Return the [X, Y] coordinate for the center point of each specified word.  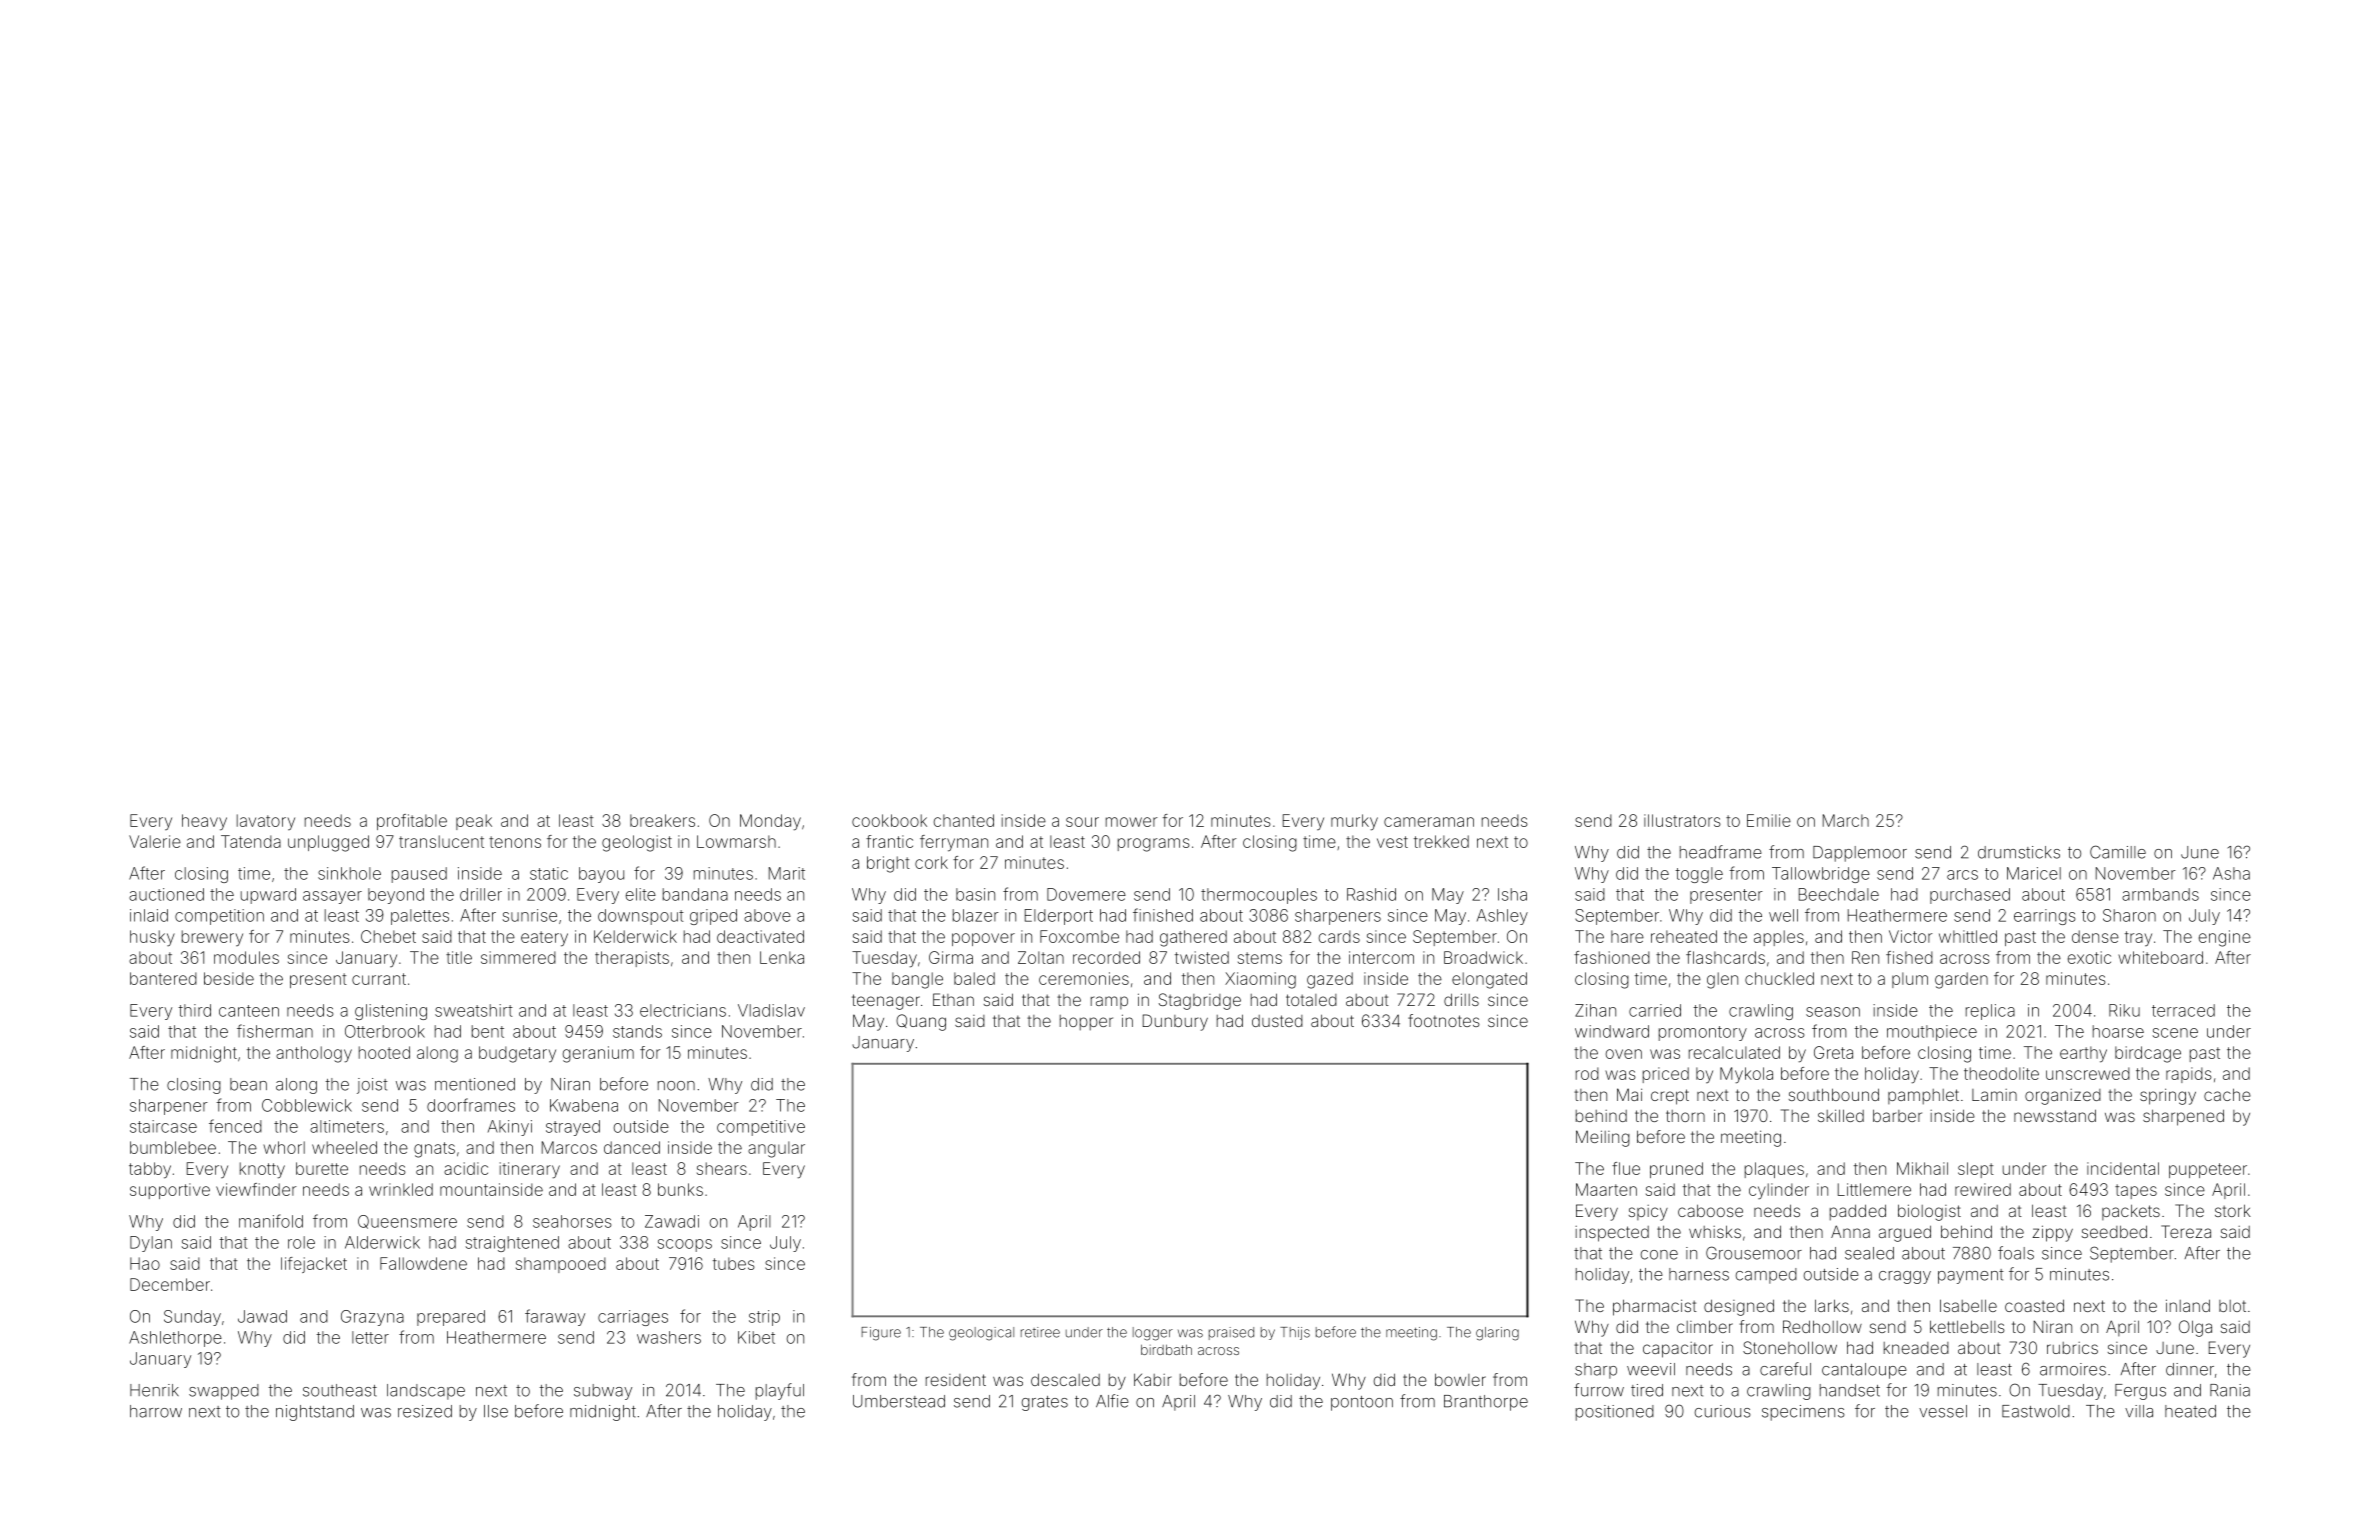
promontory [1703, 1033]
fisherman [275, 1031]
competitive [761, 1128]
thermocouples [1259, 896]
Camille [2118, 852]
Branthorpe [1486, 1403]
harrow [156, 1411]
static [549, 873]
